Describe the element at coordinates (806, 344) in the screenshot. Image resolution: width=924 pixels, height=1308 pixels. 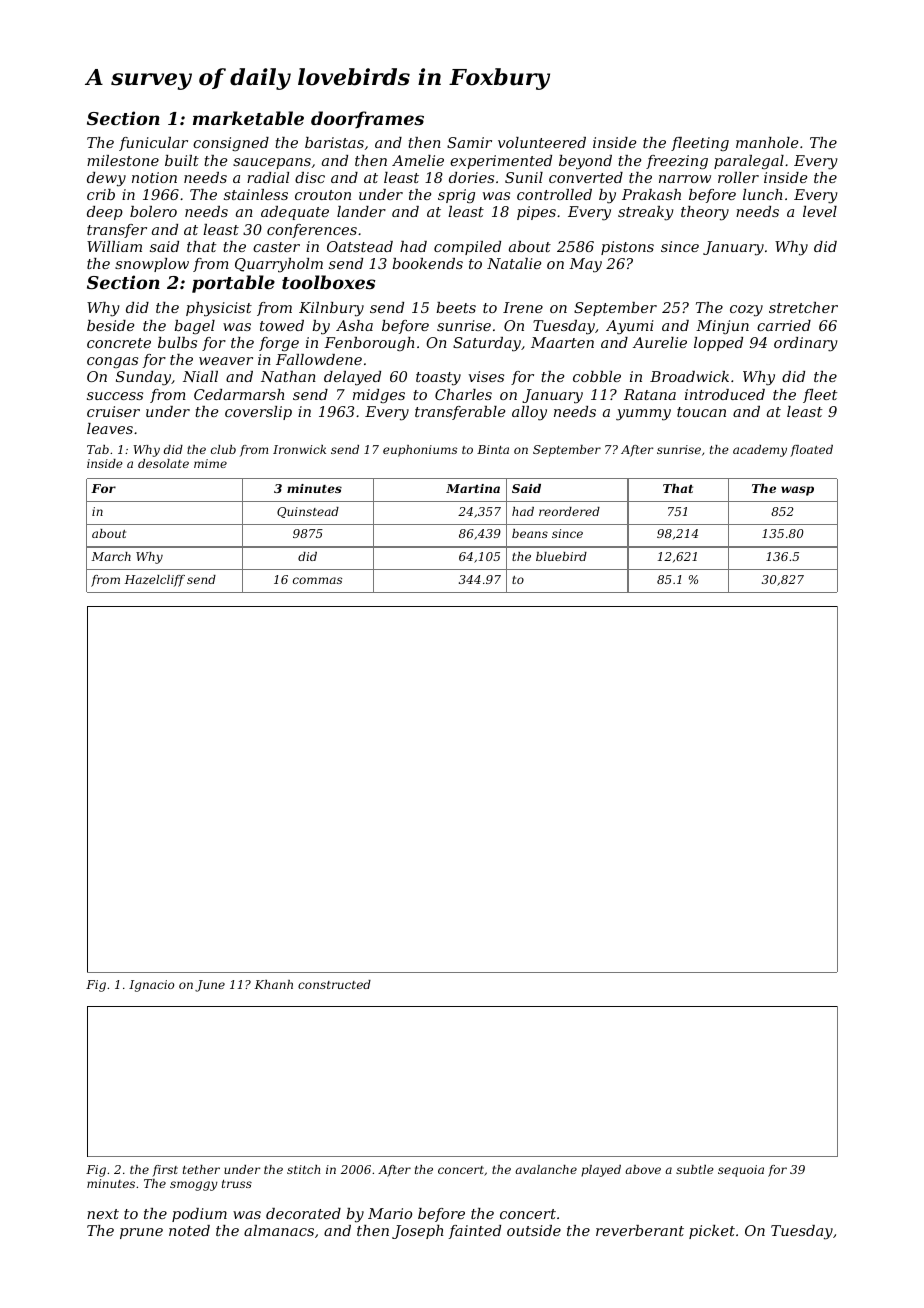
I see `ordinary` at that location.
